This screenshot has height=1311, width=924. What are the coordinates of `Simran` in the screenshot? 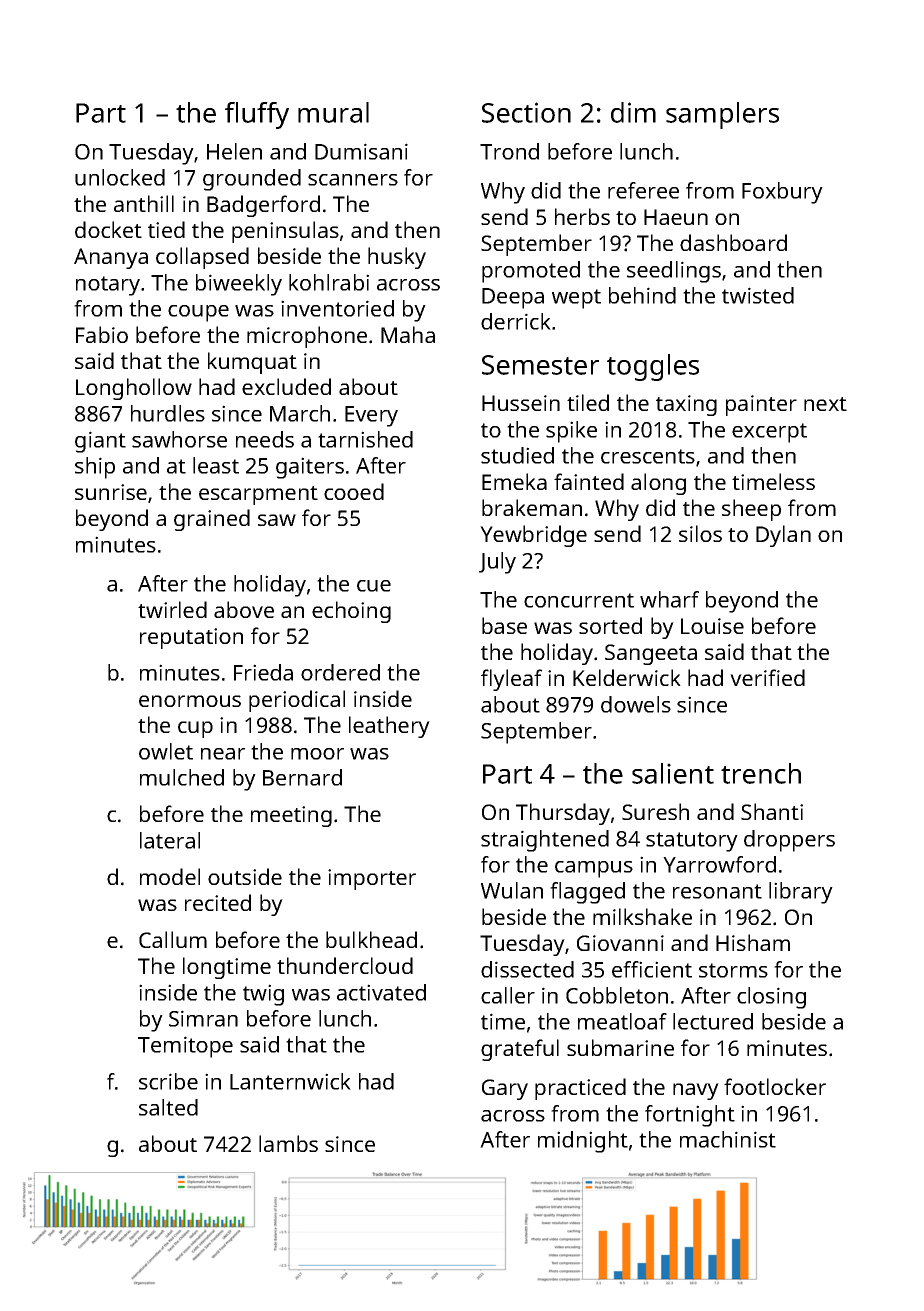 It's located at (203, 1018).
